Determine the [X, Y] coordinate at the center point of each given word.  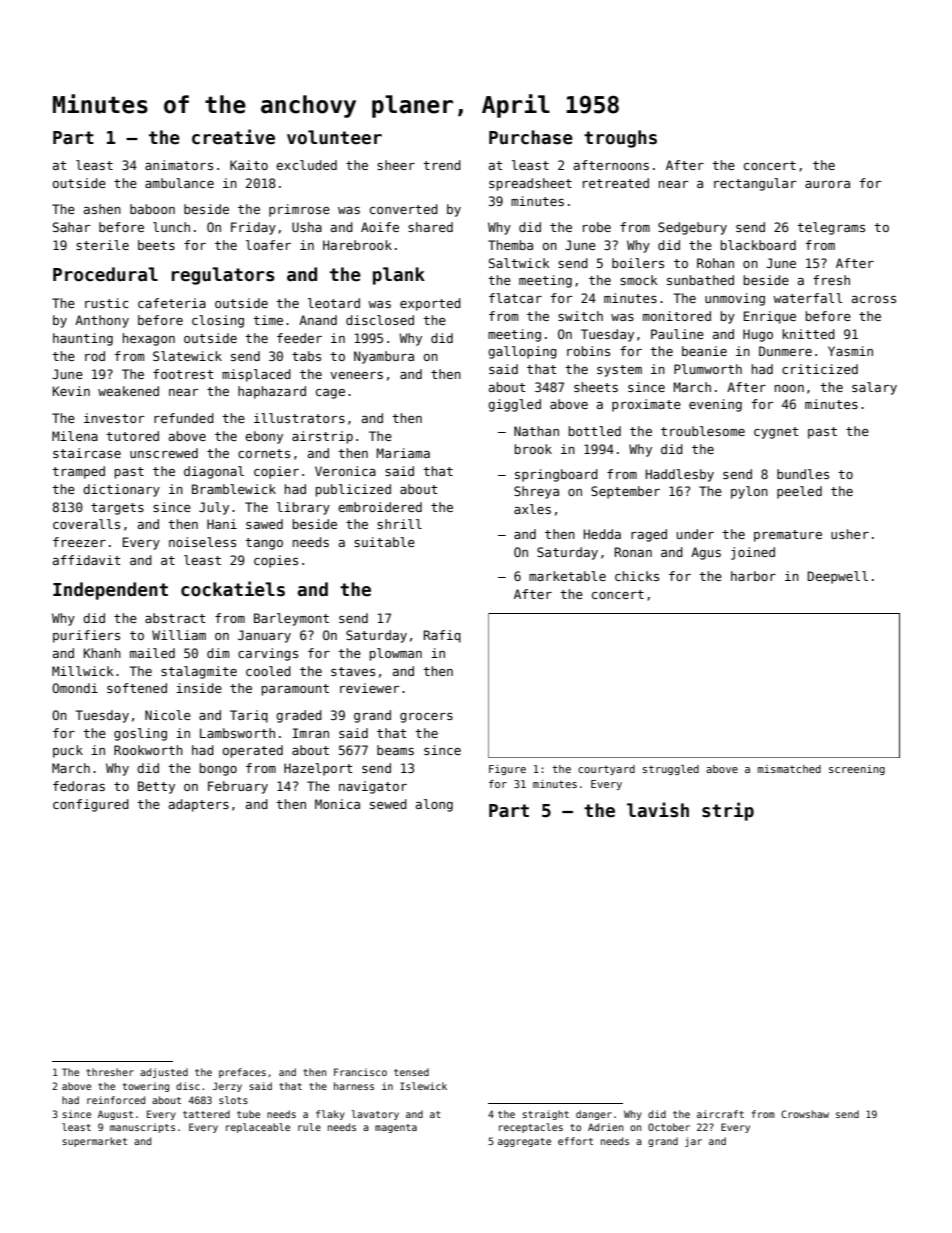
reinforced [116, 1100]
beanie [704, 351]
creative [233, 137]
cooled [268, 671]
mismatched [789, 769]
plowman [396, 654]
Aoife [380, 227]
